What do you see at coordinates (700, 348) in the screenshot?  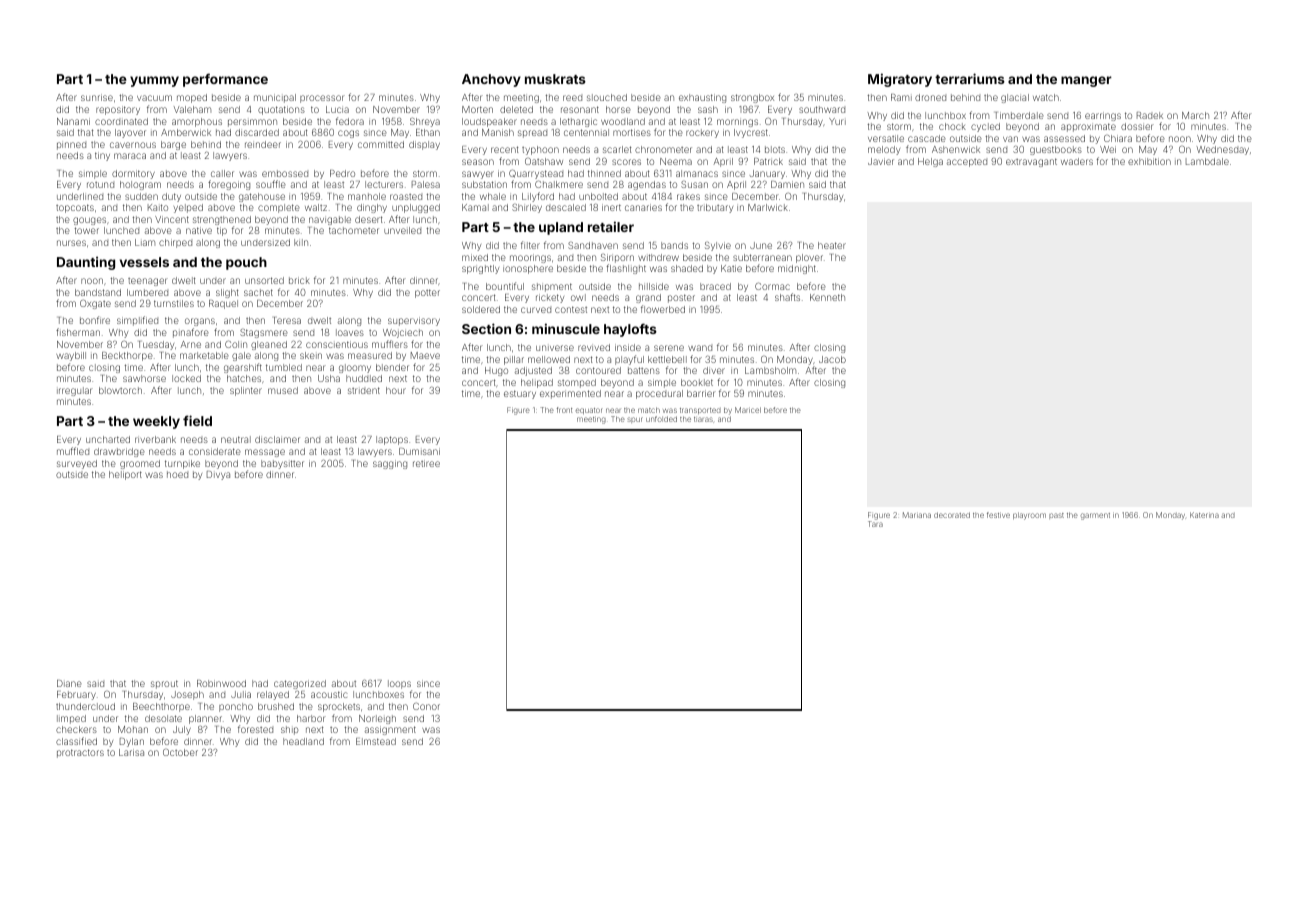 I see `wand` at bounding box center [700, 348].
